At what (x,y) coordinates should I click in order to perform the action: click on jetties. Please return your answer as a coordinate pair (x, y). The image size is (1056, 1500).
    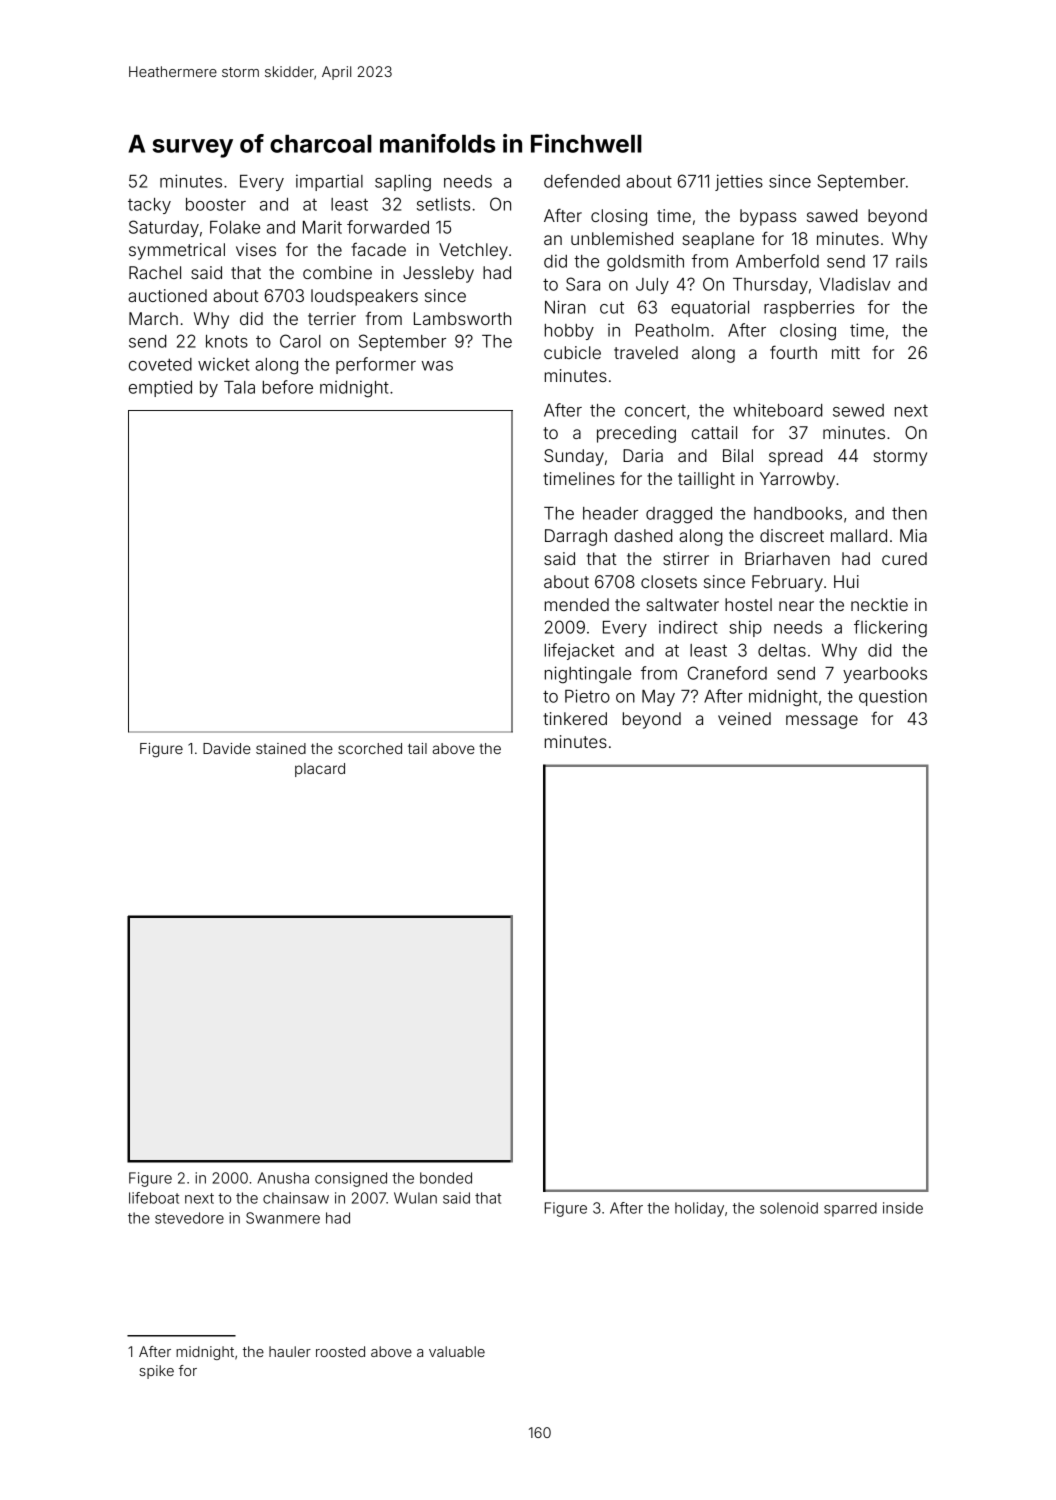
    Looking at the image, I should click on (739, 182).
